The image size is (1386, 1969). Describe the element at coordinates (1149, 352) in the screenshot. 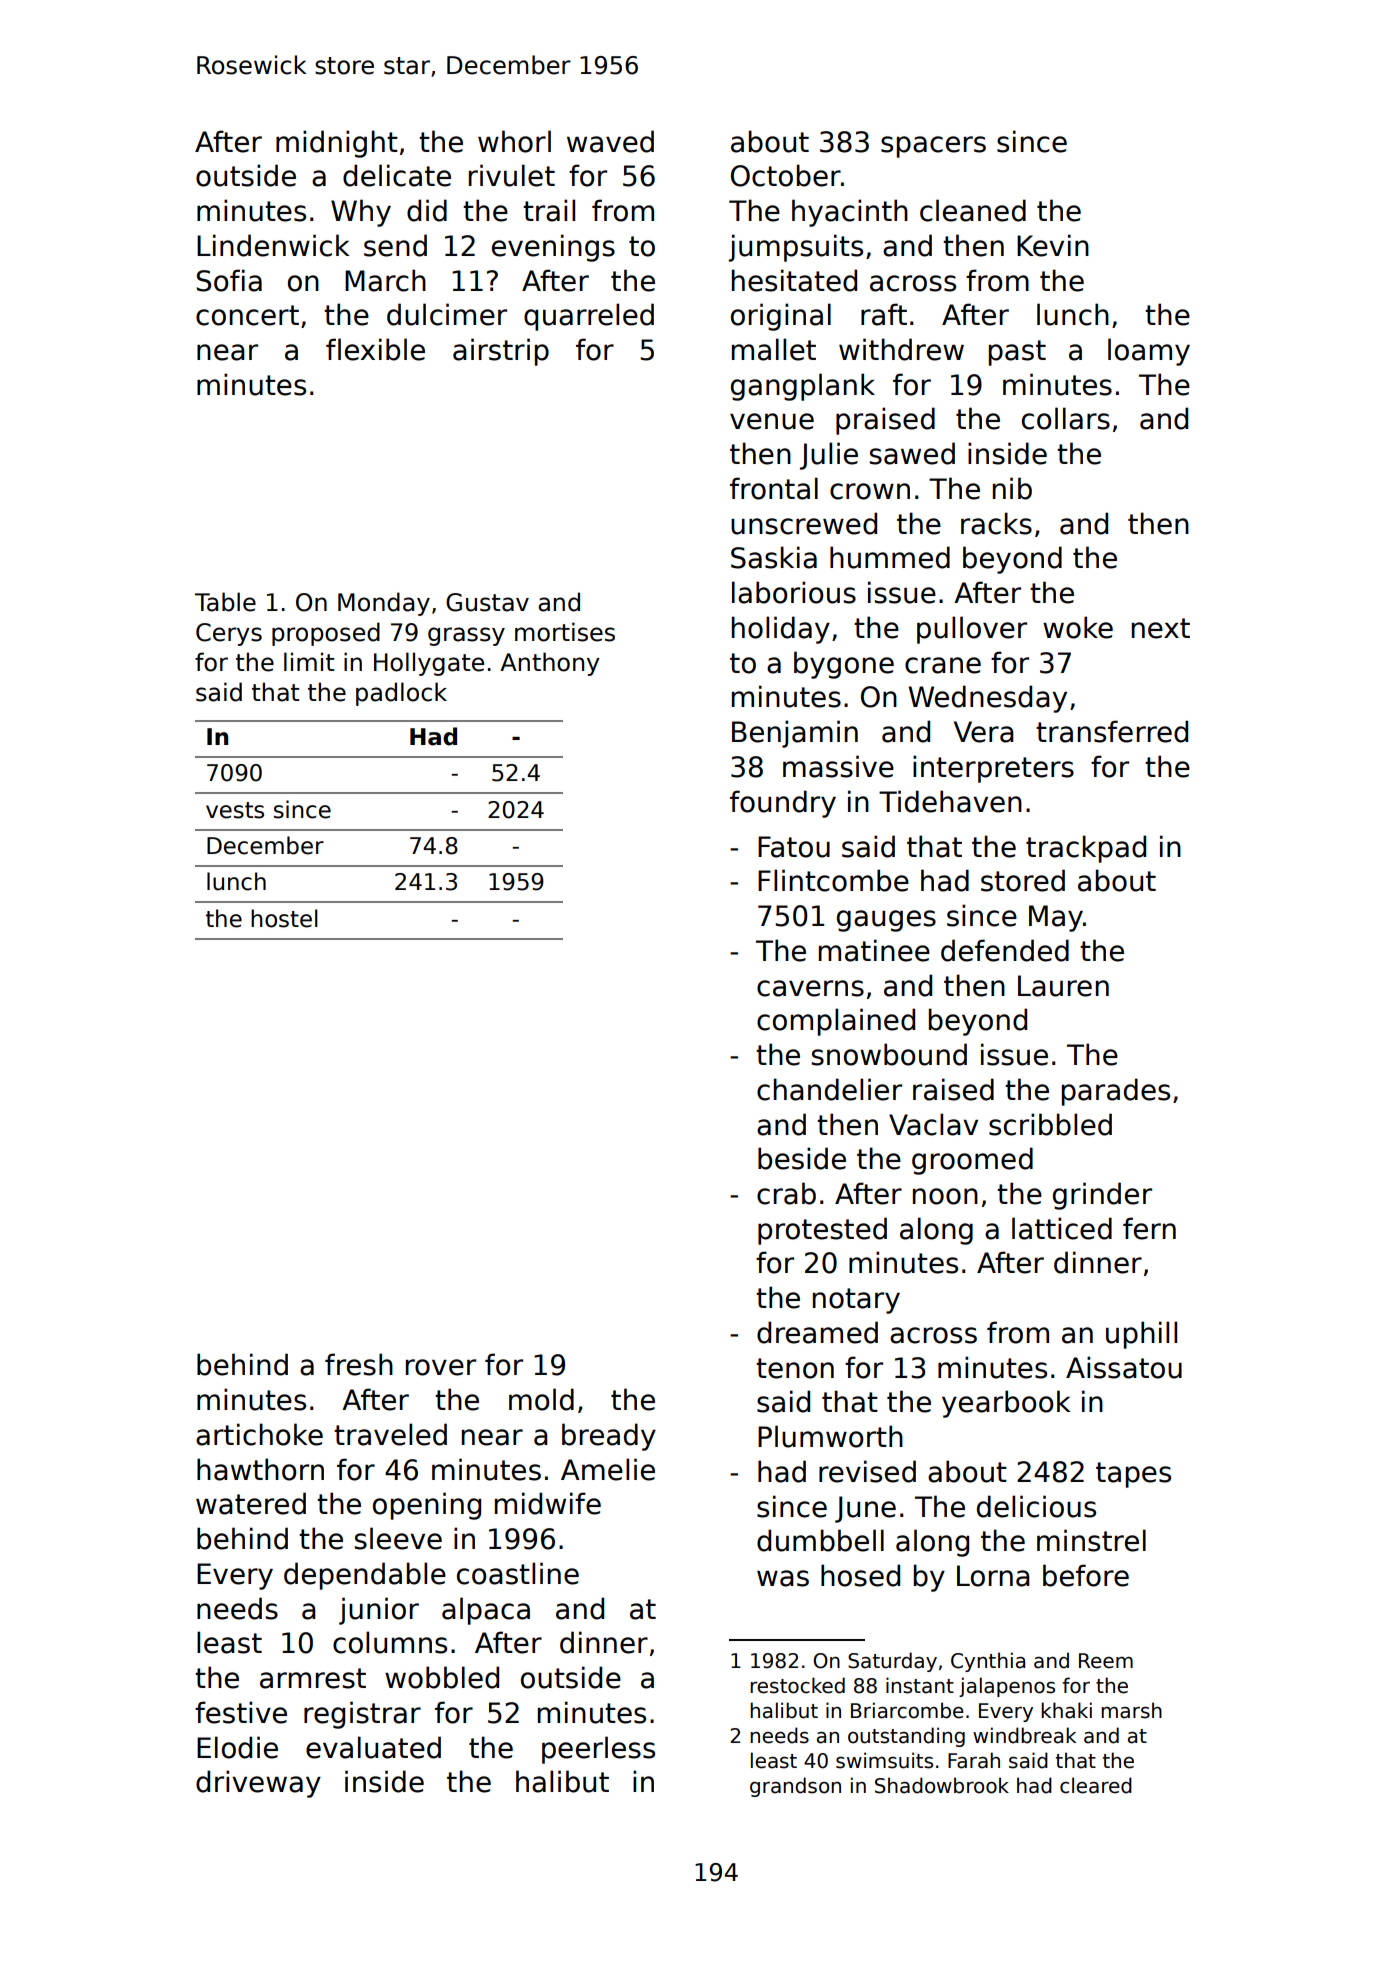

I see `loamy` at that location.
